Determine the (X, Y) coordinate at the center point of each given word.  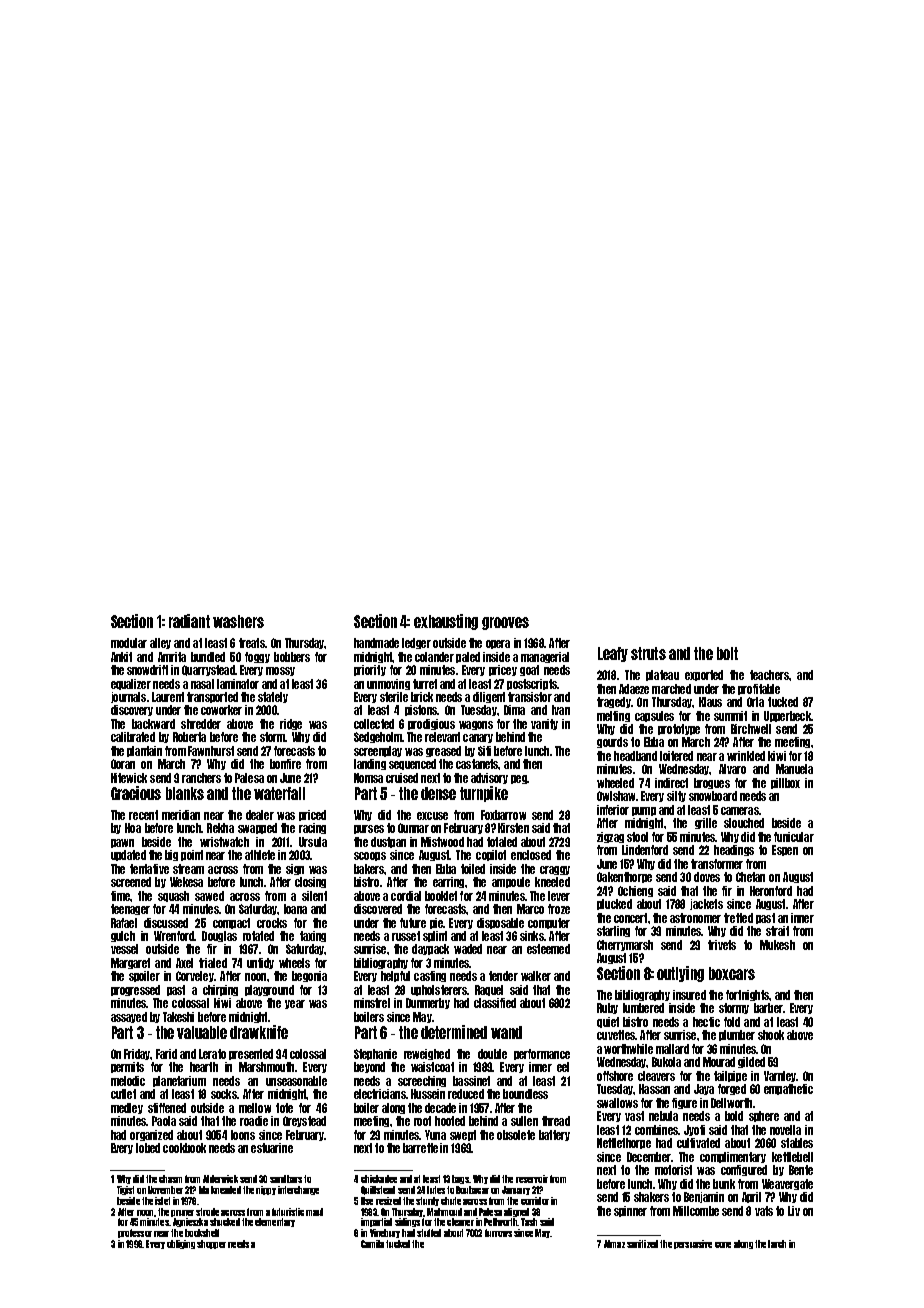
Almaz (614, 1244)
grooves (505, 623)
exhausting (446, 622)
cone (723, 1245)
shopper (211, 1244)
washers (238, 621)
